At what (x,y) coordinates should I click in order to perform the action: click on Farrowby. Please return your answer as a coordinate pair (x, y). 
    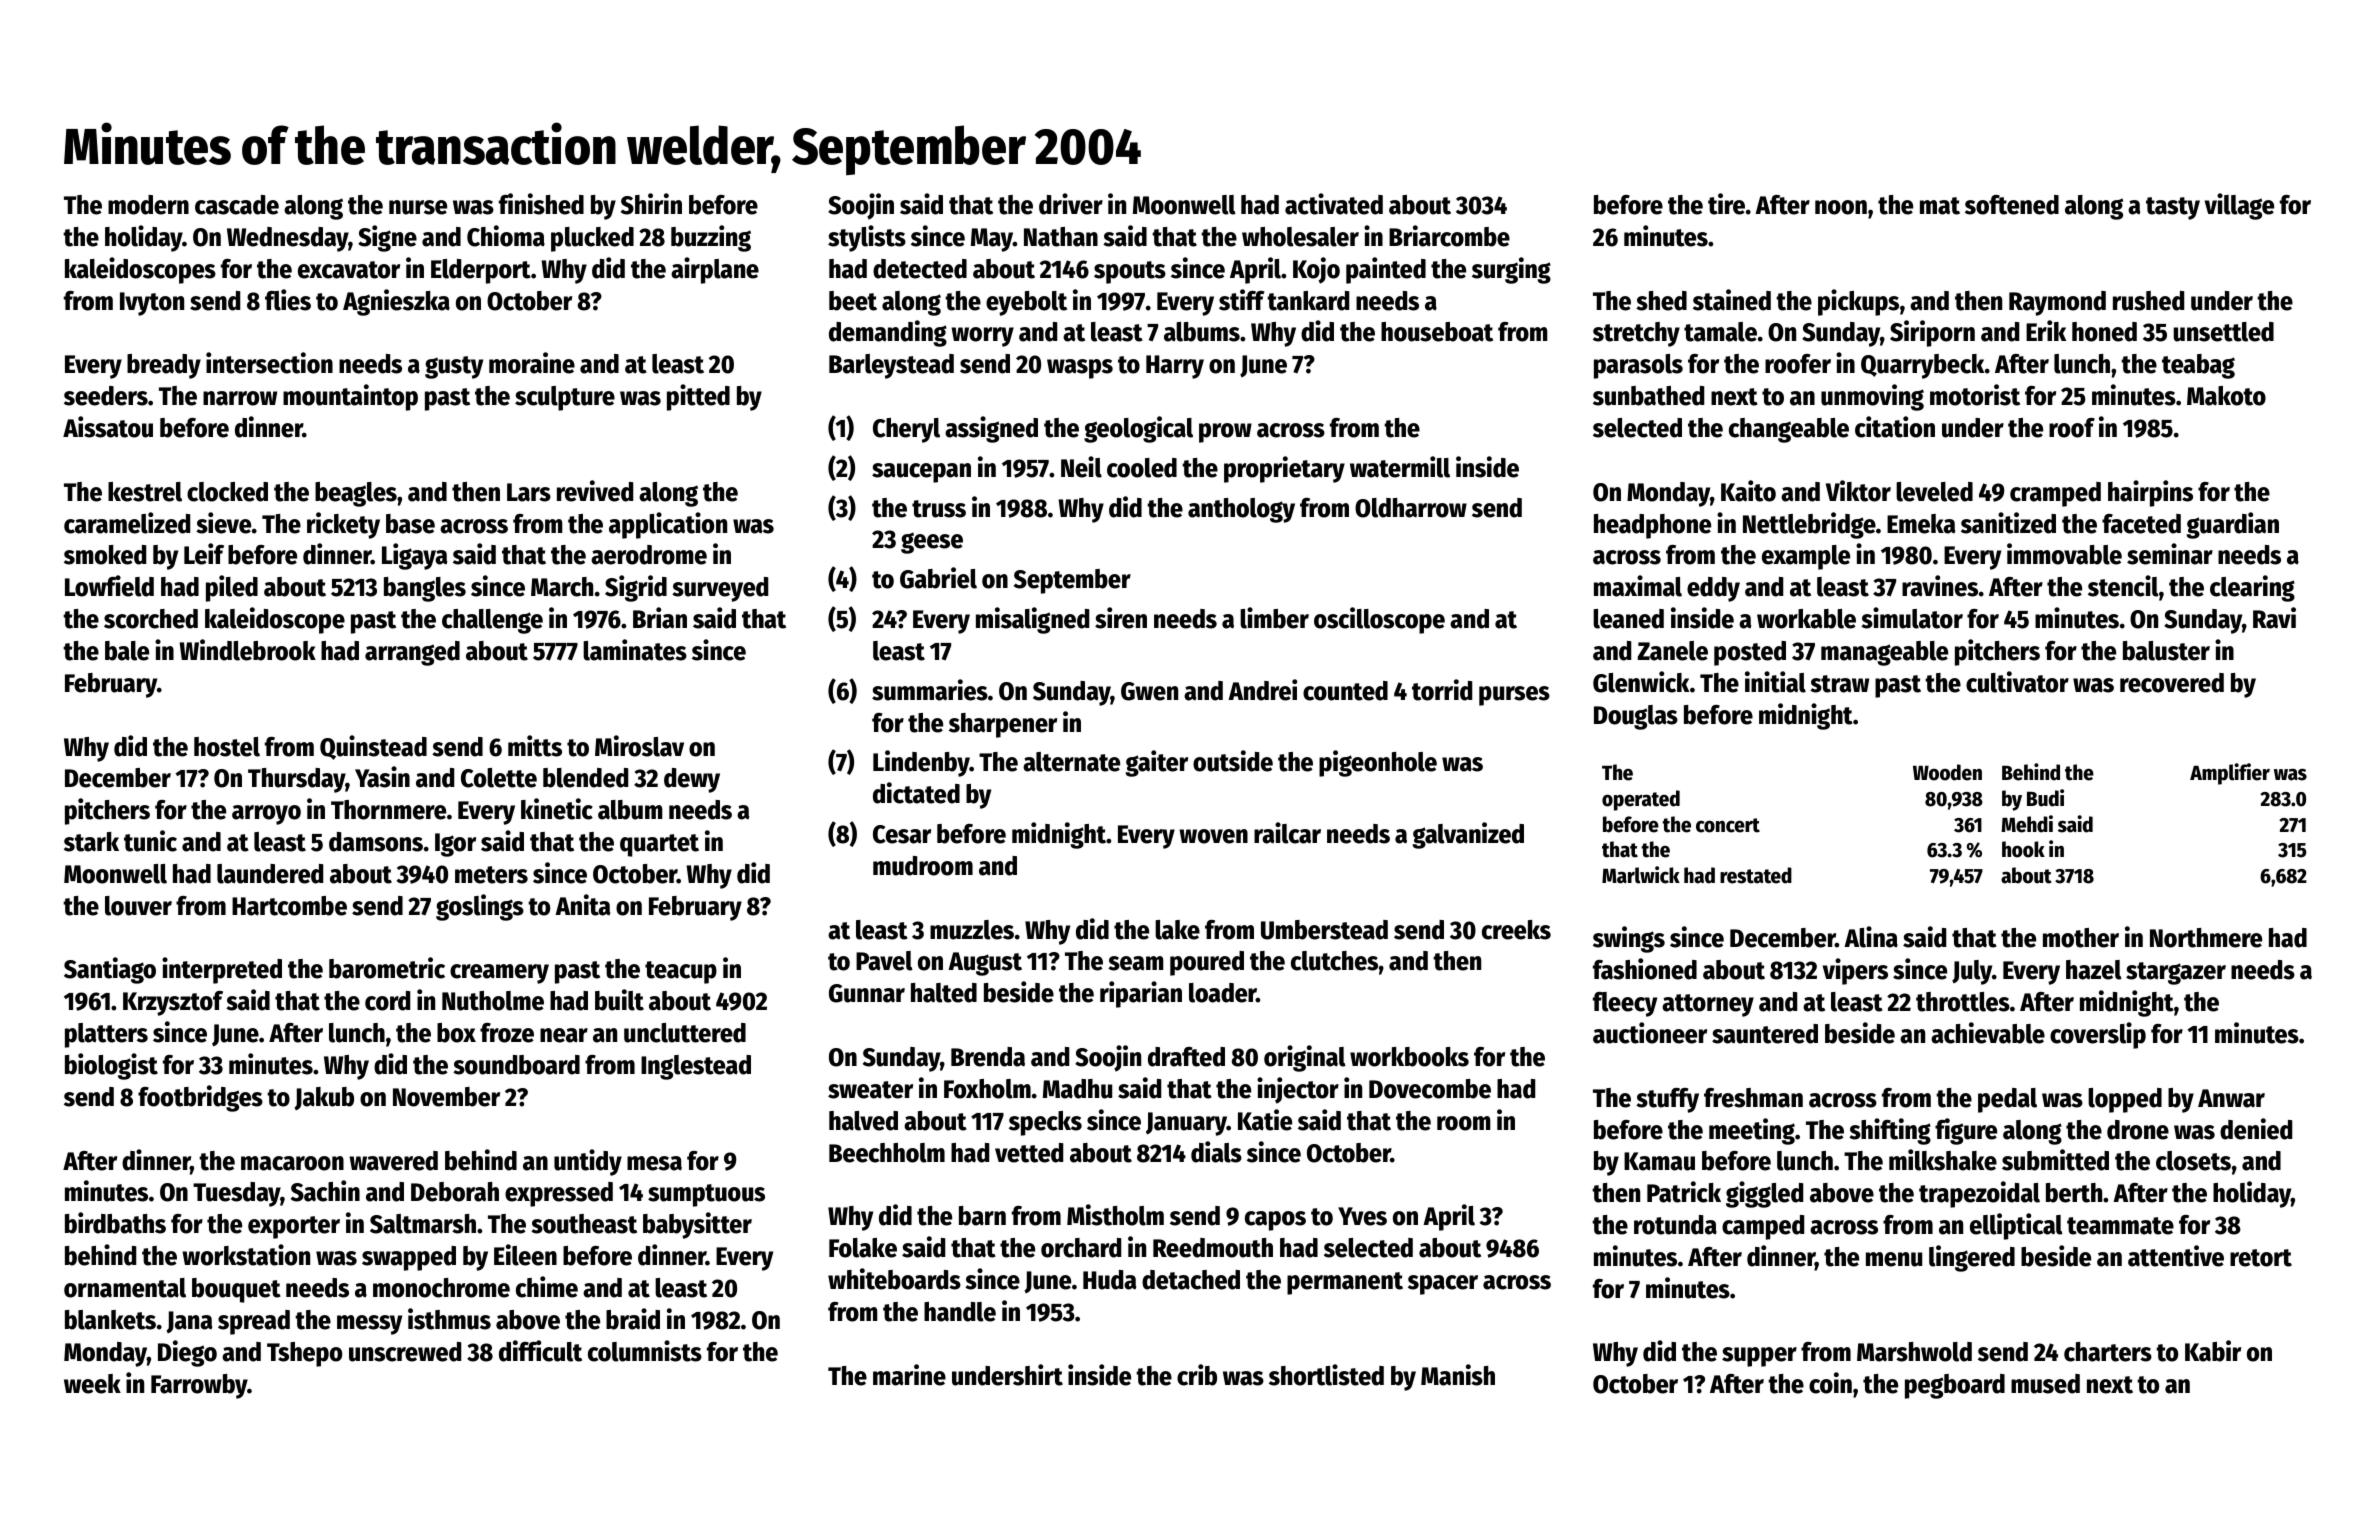
    Looking at the image, I should click on (199, 1386).
